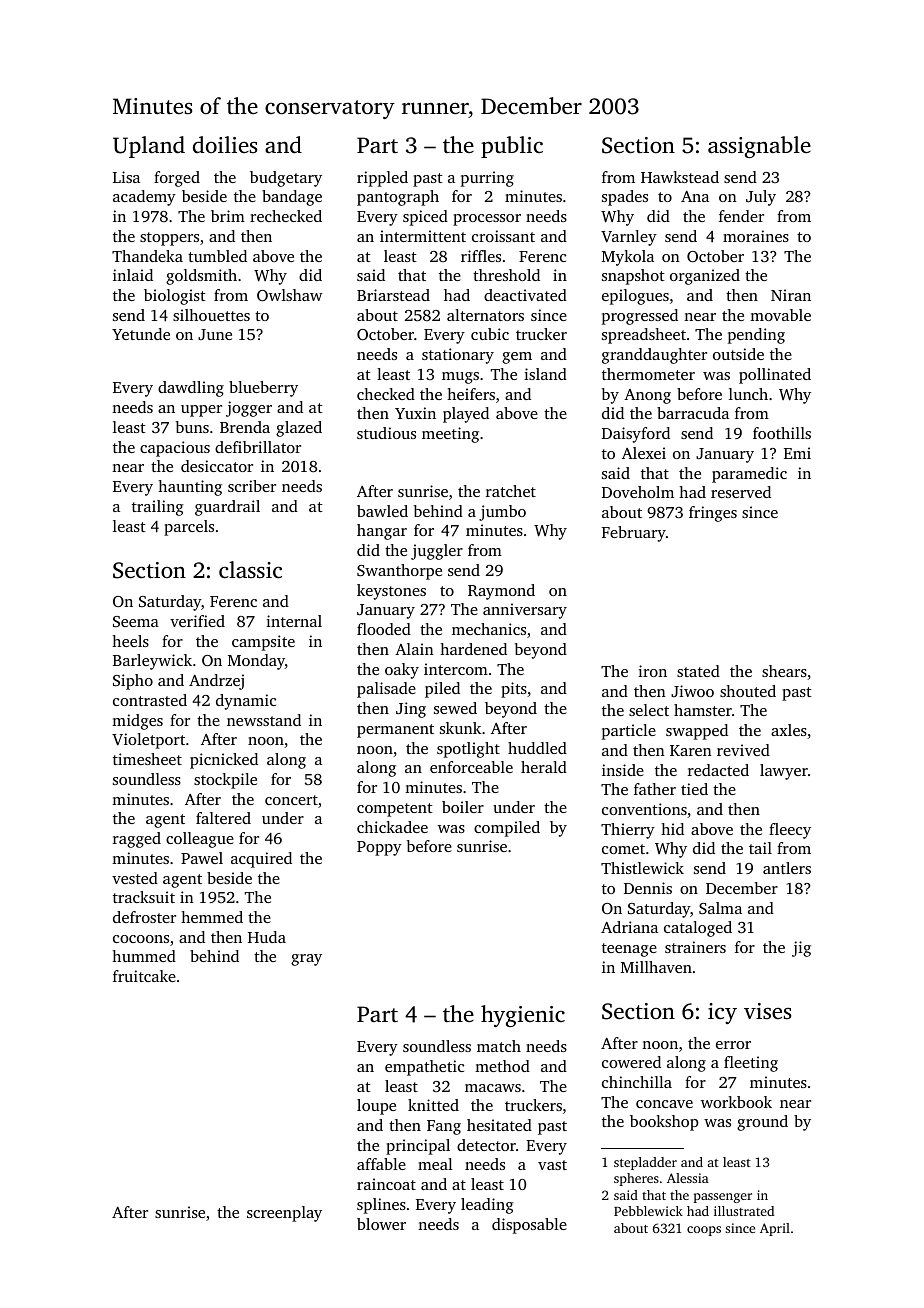  Describe the element at coordinates (175, 449) in the screenshot. I see `capacious` at that location.
